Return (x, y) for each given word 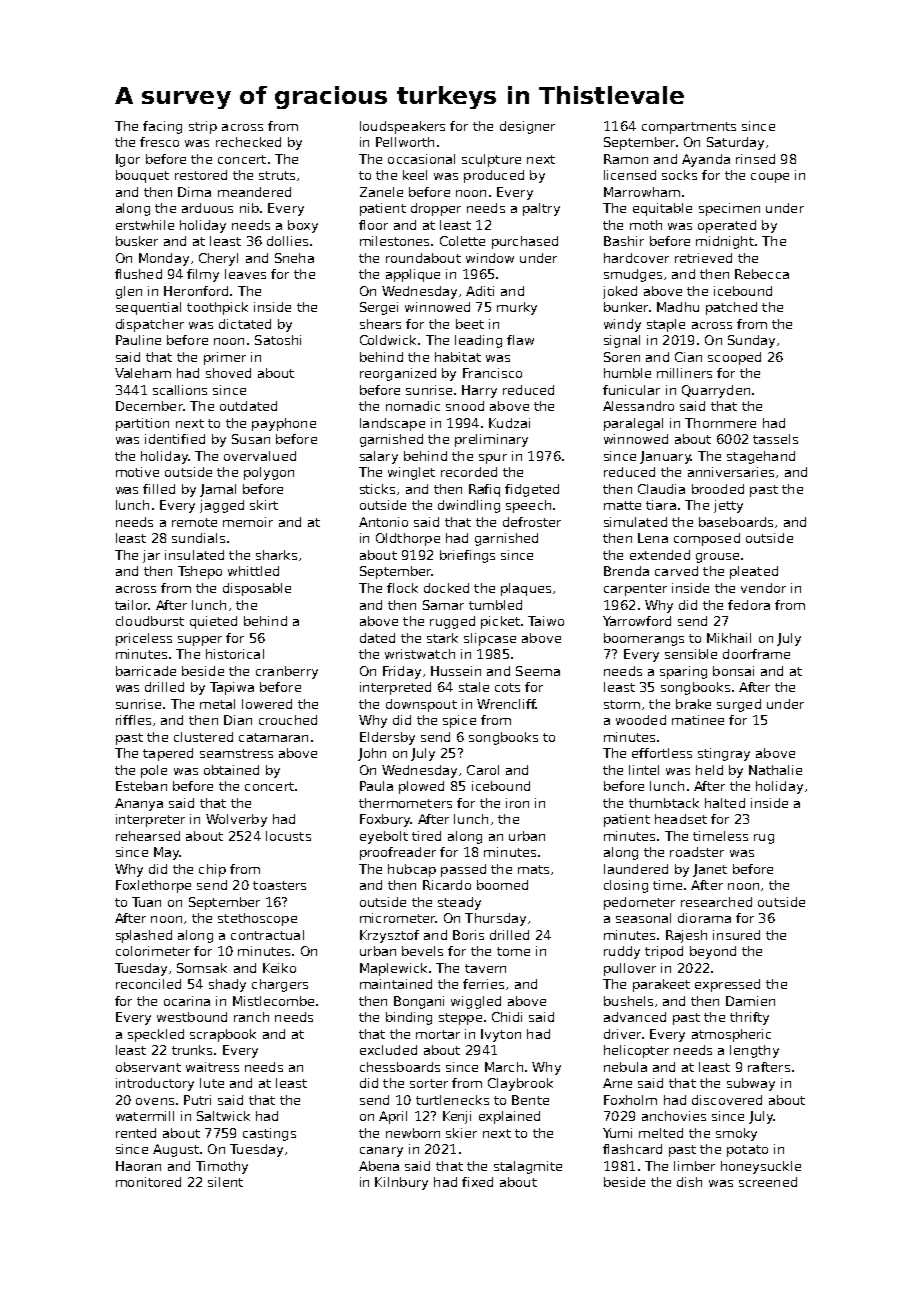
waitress (212, 1067)
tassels (775, 439)
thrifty (749, 1018)
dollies (287, 241)
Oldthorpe (408, 539)
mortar (438, 1034)
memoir (248, 522)
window (490, 258)
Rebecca (762, 274)
